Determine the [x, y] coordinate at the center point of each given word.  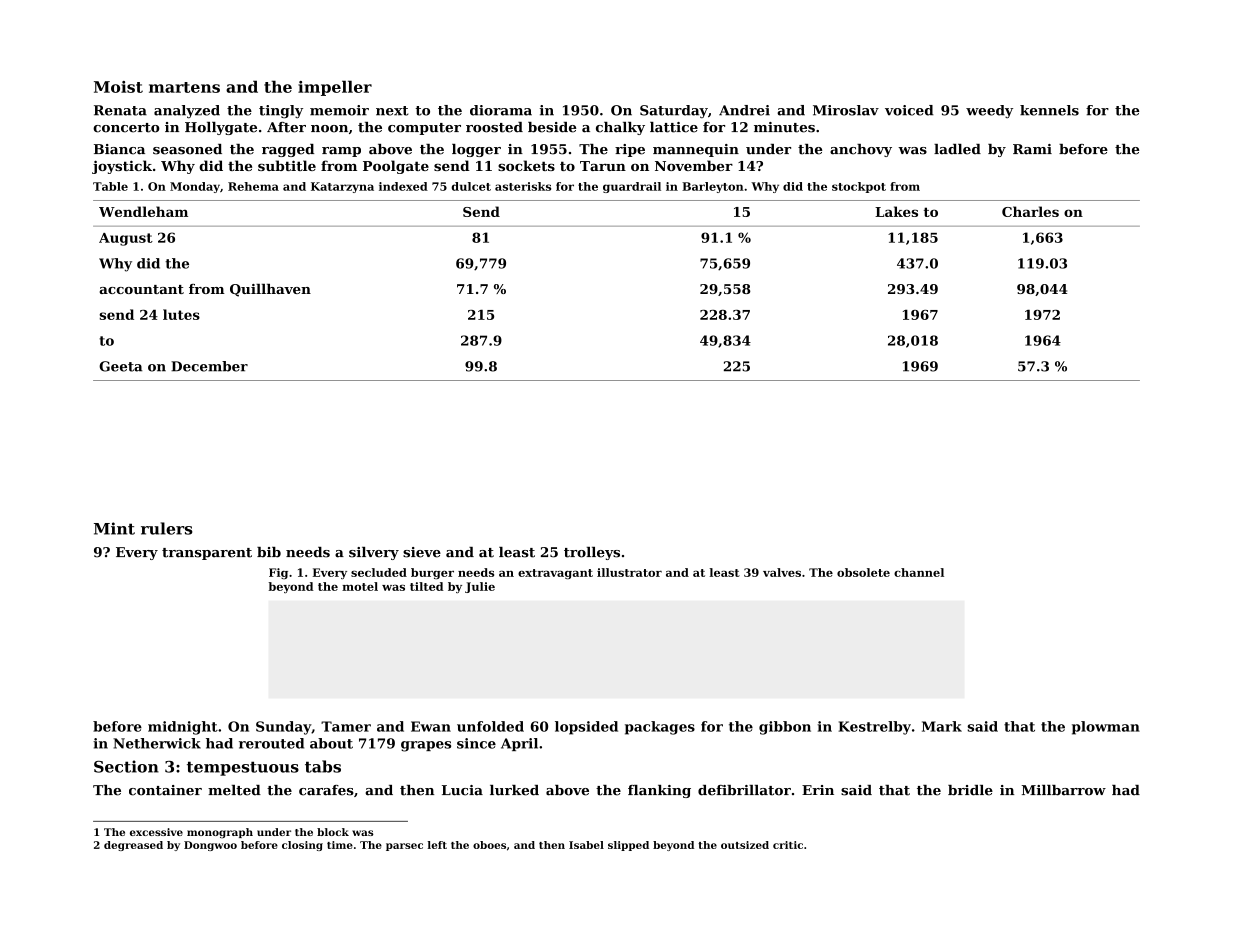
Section [126, 766]
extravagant [555, 574]
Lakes [896, 211]
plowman [1106, 728]
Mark [942, 726]
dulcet [471, 186]
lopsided [586, 728]
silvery [374, 553]
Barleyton [713, 187]
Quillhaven [270, 290]
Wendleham [143, 211]
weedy [989, 111]
